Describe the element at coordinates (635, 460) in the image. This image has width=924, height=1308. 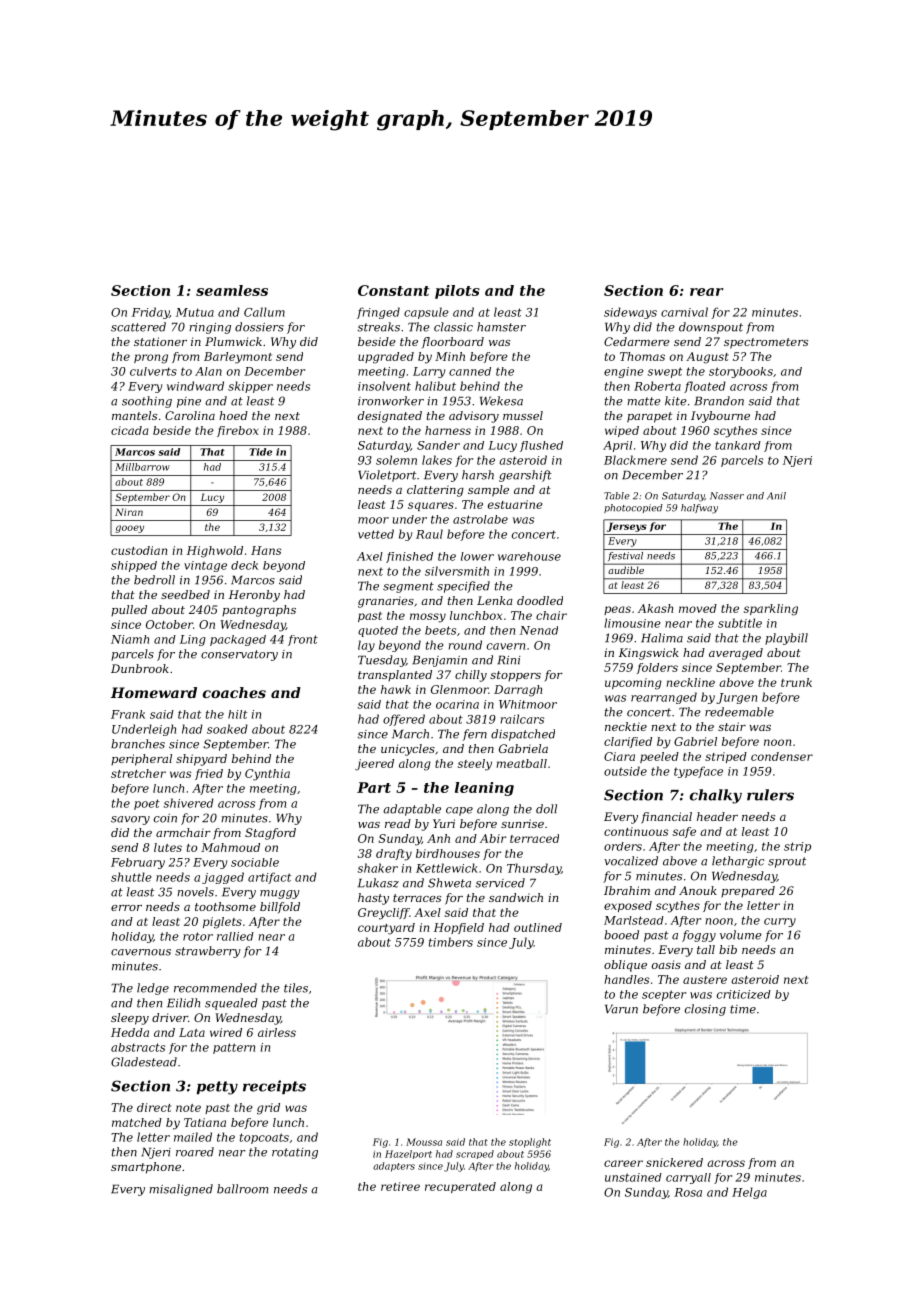
I see `Blackmere` at that location.
